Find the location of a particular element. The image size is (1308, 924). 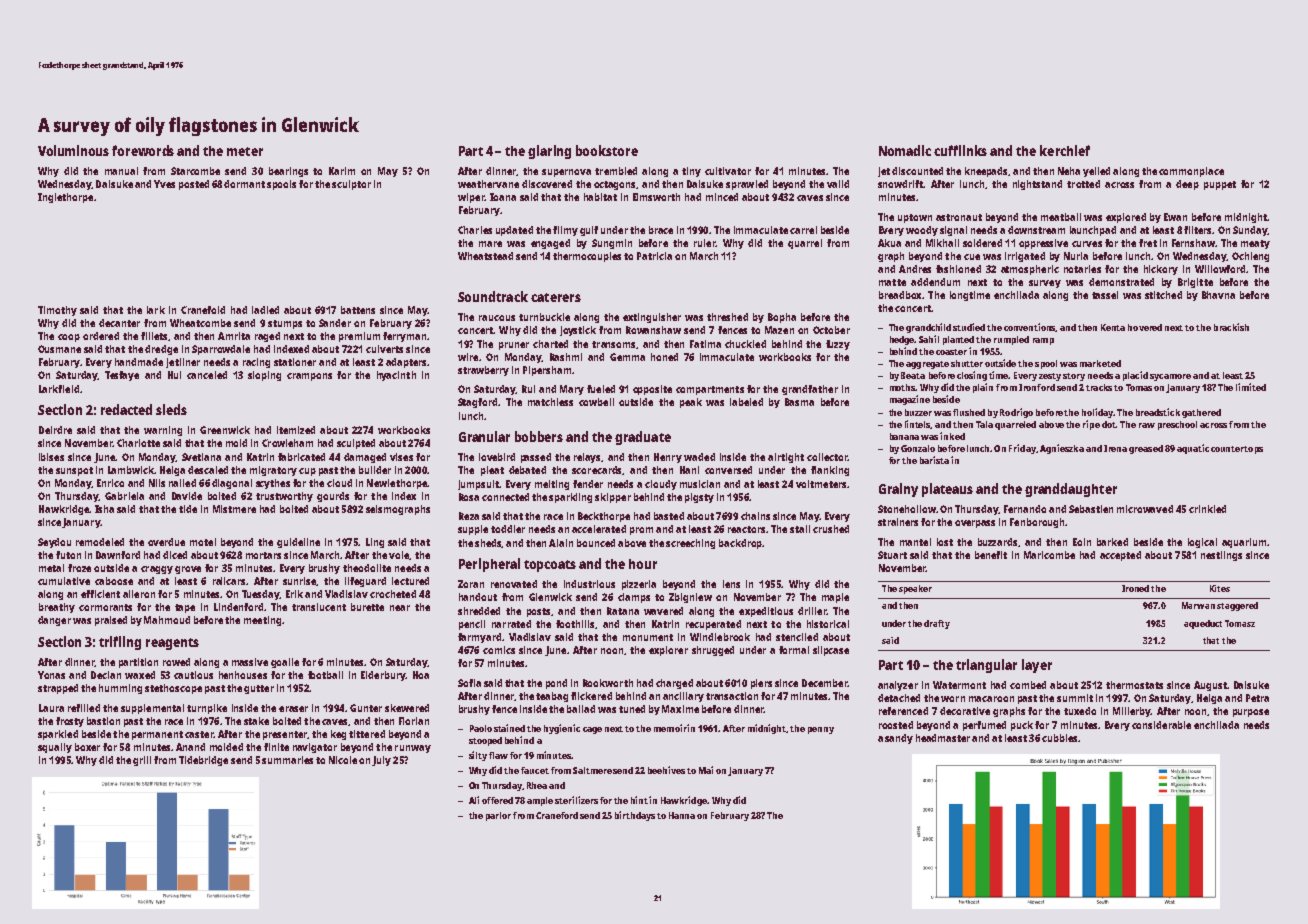

kerchief is located at coordinates (1065, 150).
